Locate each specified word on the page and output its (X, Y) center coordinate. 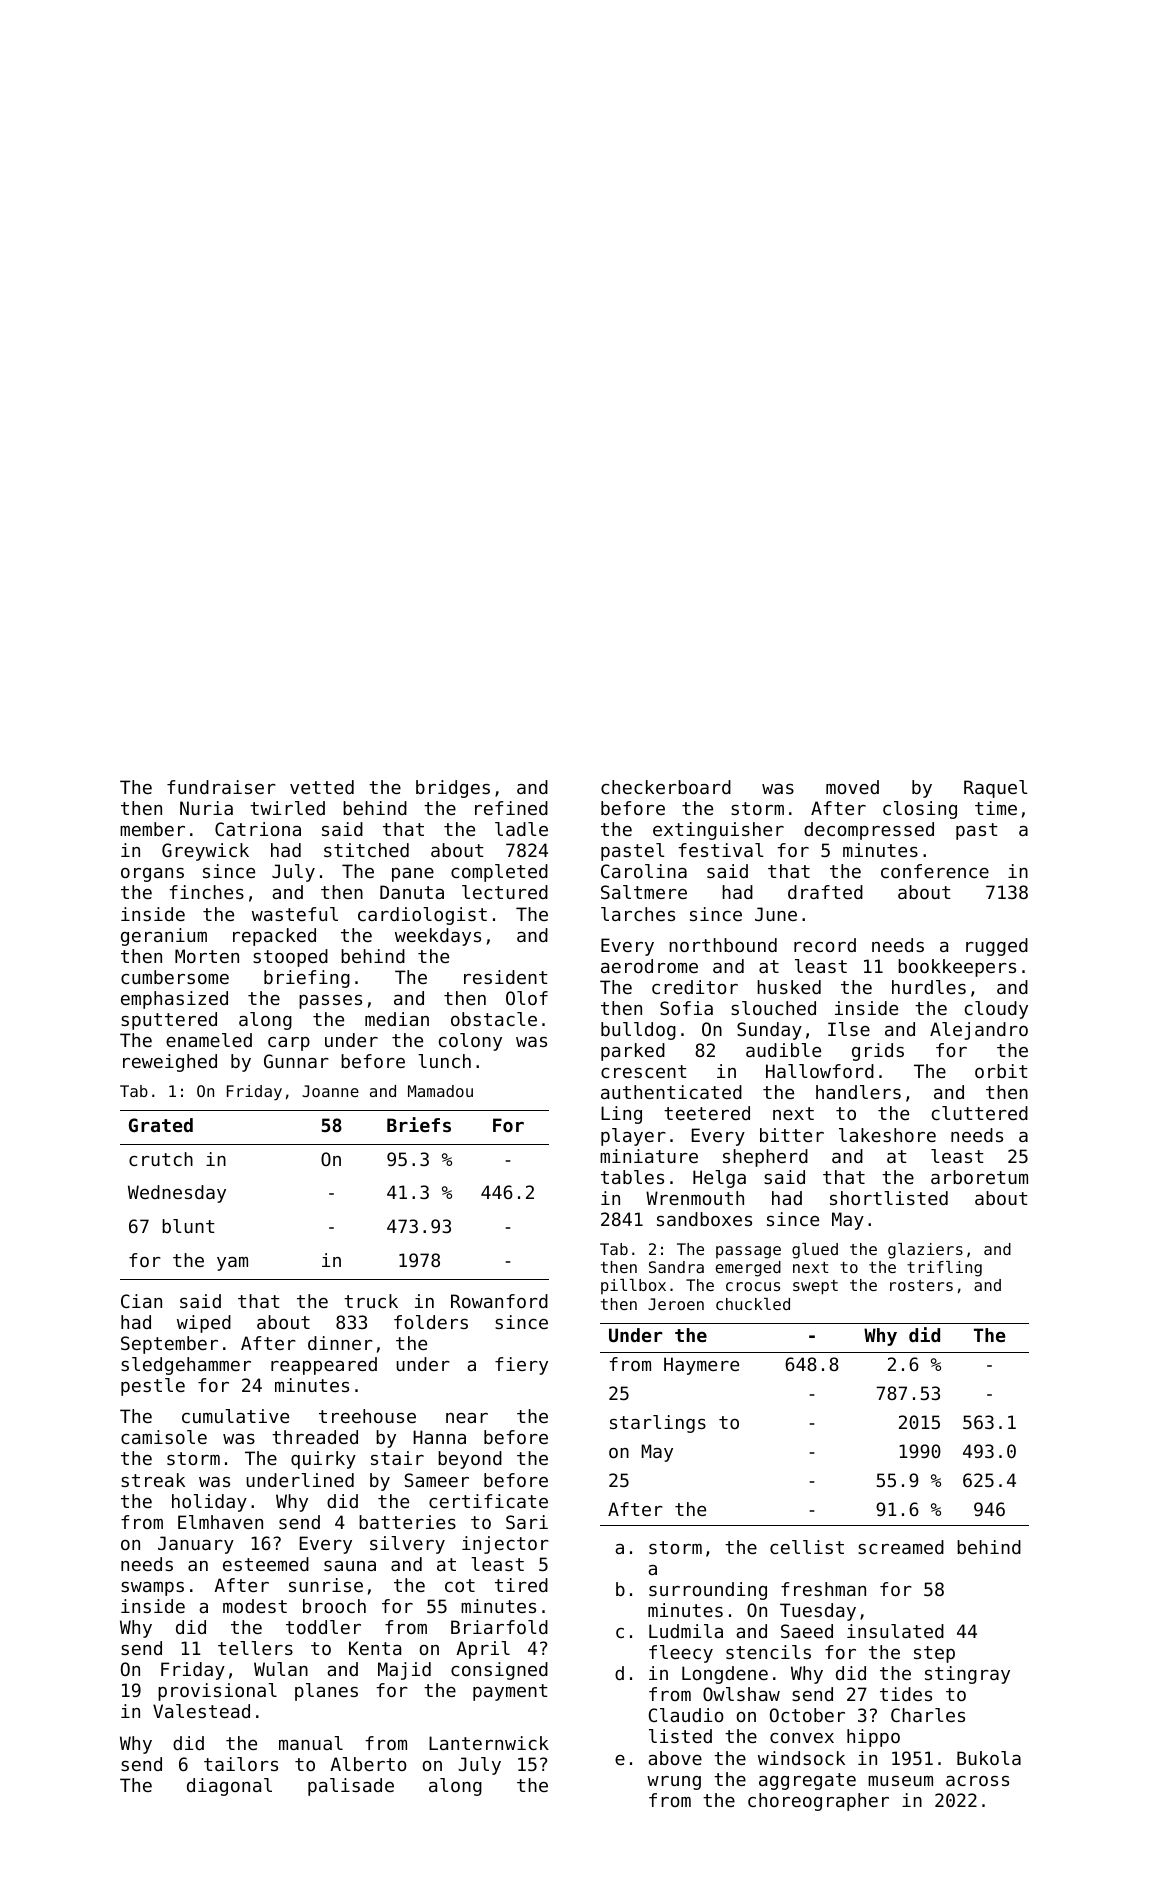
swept (815, 1287)
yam (232, 1264)
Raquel (996, 789)
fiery (521, 1366)
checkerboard (666, 787)
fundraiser (221, 787)
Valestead (201, 1711)
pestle (153, 1387)
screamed (901, 1547)
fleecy (681, 1654)
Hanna (439, 1437)
